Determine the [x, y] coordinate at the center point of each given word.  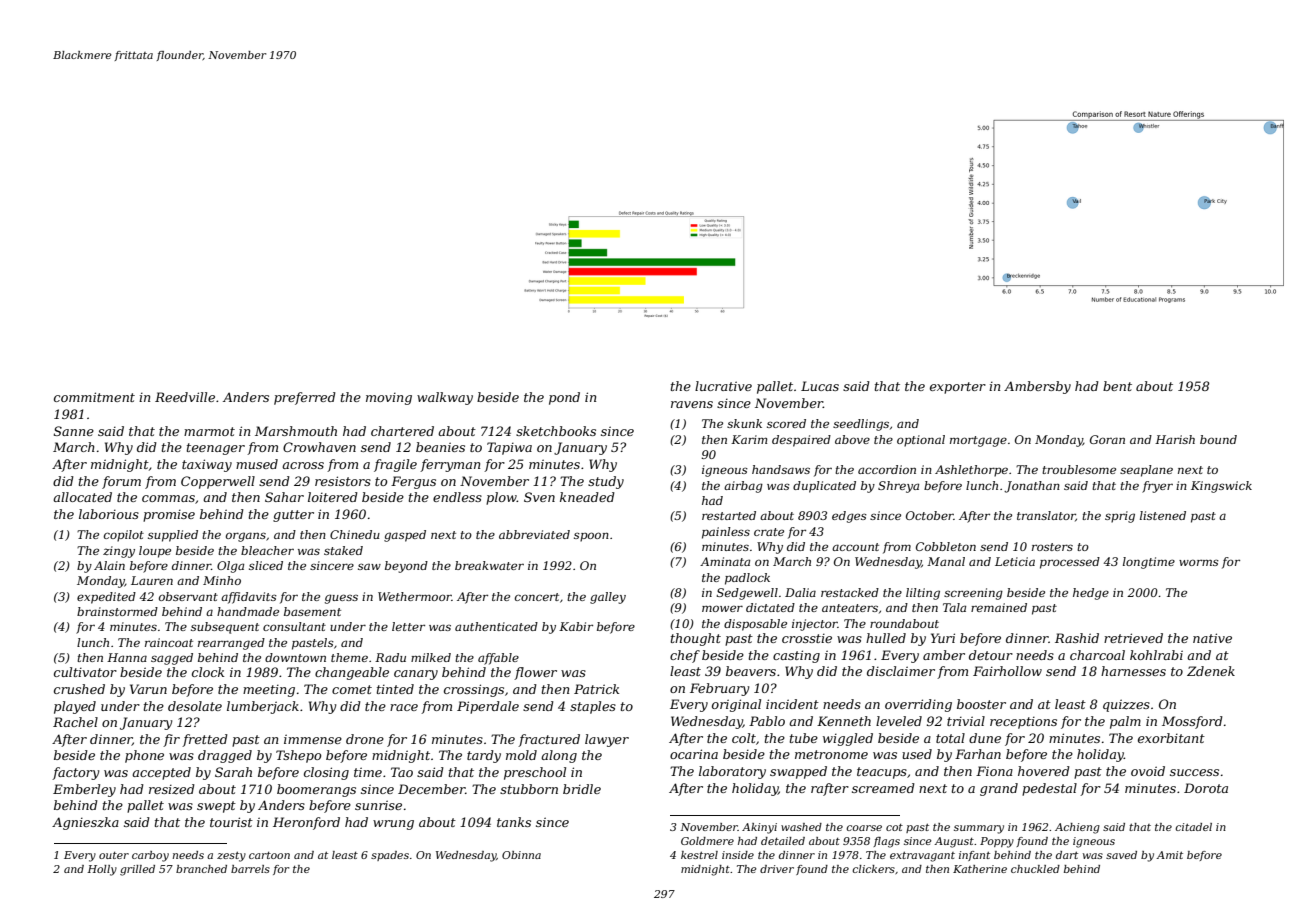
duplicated [824, 487]
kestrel [699, 855]
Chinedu [355, 534]
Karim [749, 439]
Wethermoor [415, 596]
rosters [1052, 547]
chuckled [1035, 869]
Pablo [767, 721]
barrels [250, 869]
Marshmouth [296, 431]
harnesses [1133, 671]
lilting [923, 594]
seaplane [1146, 471]
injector [815, 625]
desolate [195, 706]
